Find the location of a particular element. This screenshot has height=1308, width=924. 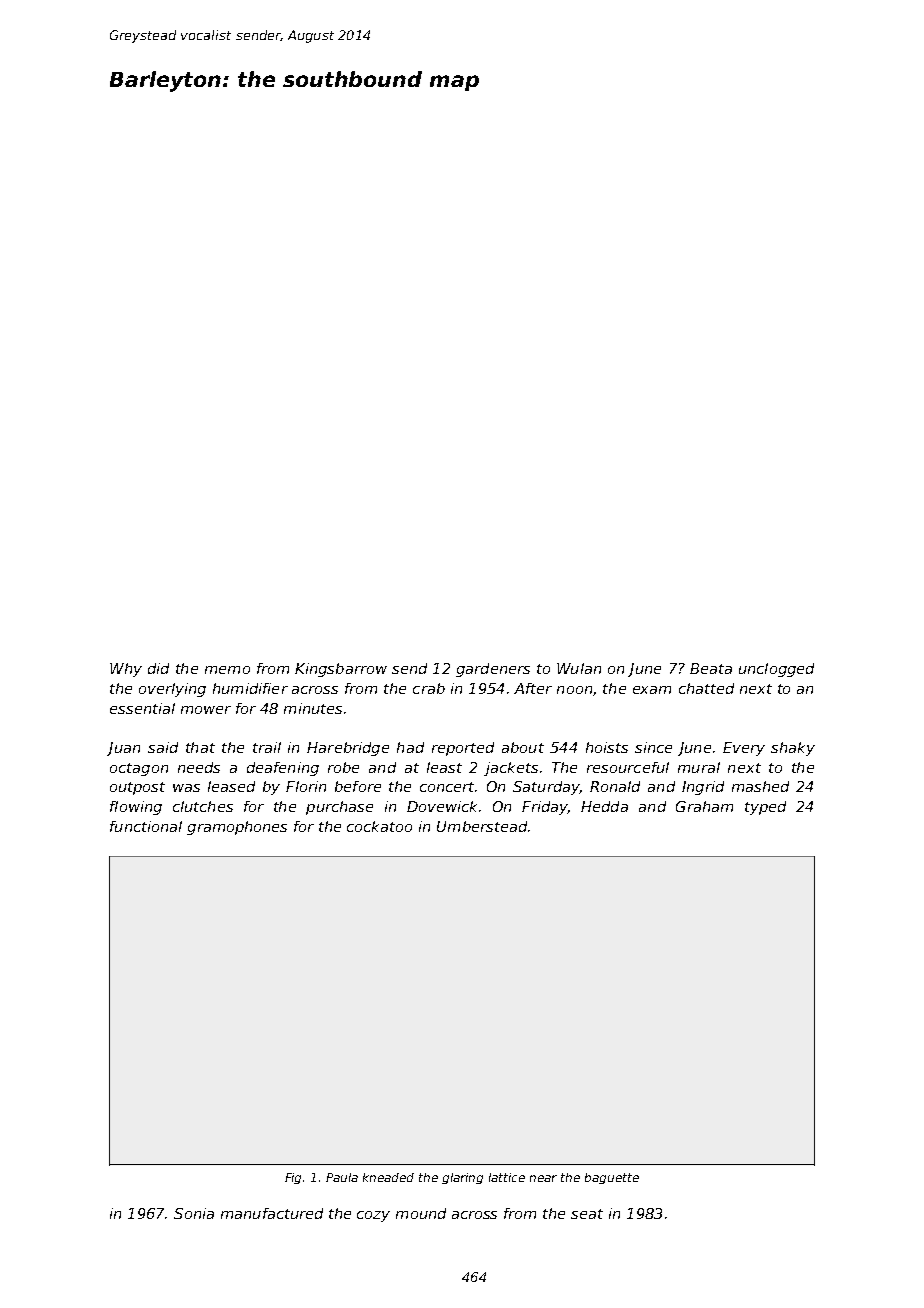

jackets is located at coordinates (511, 769).
